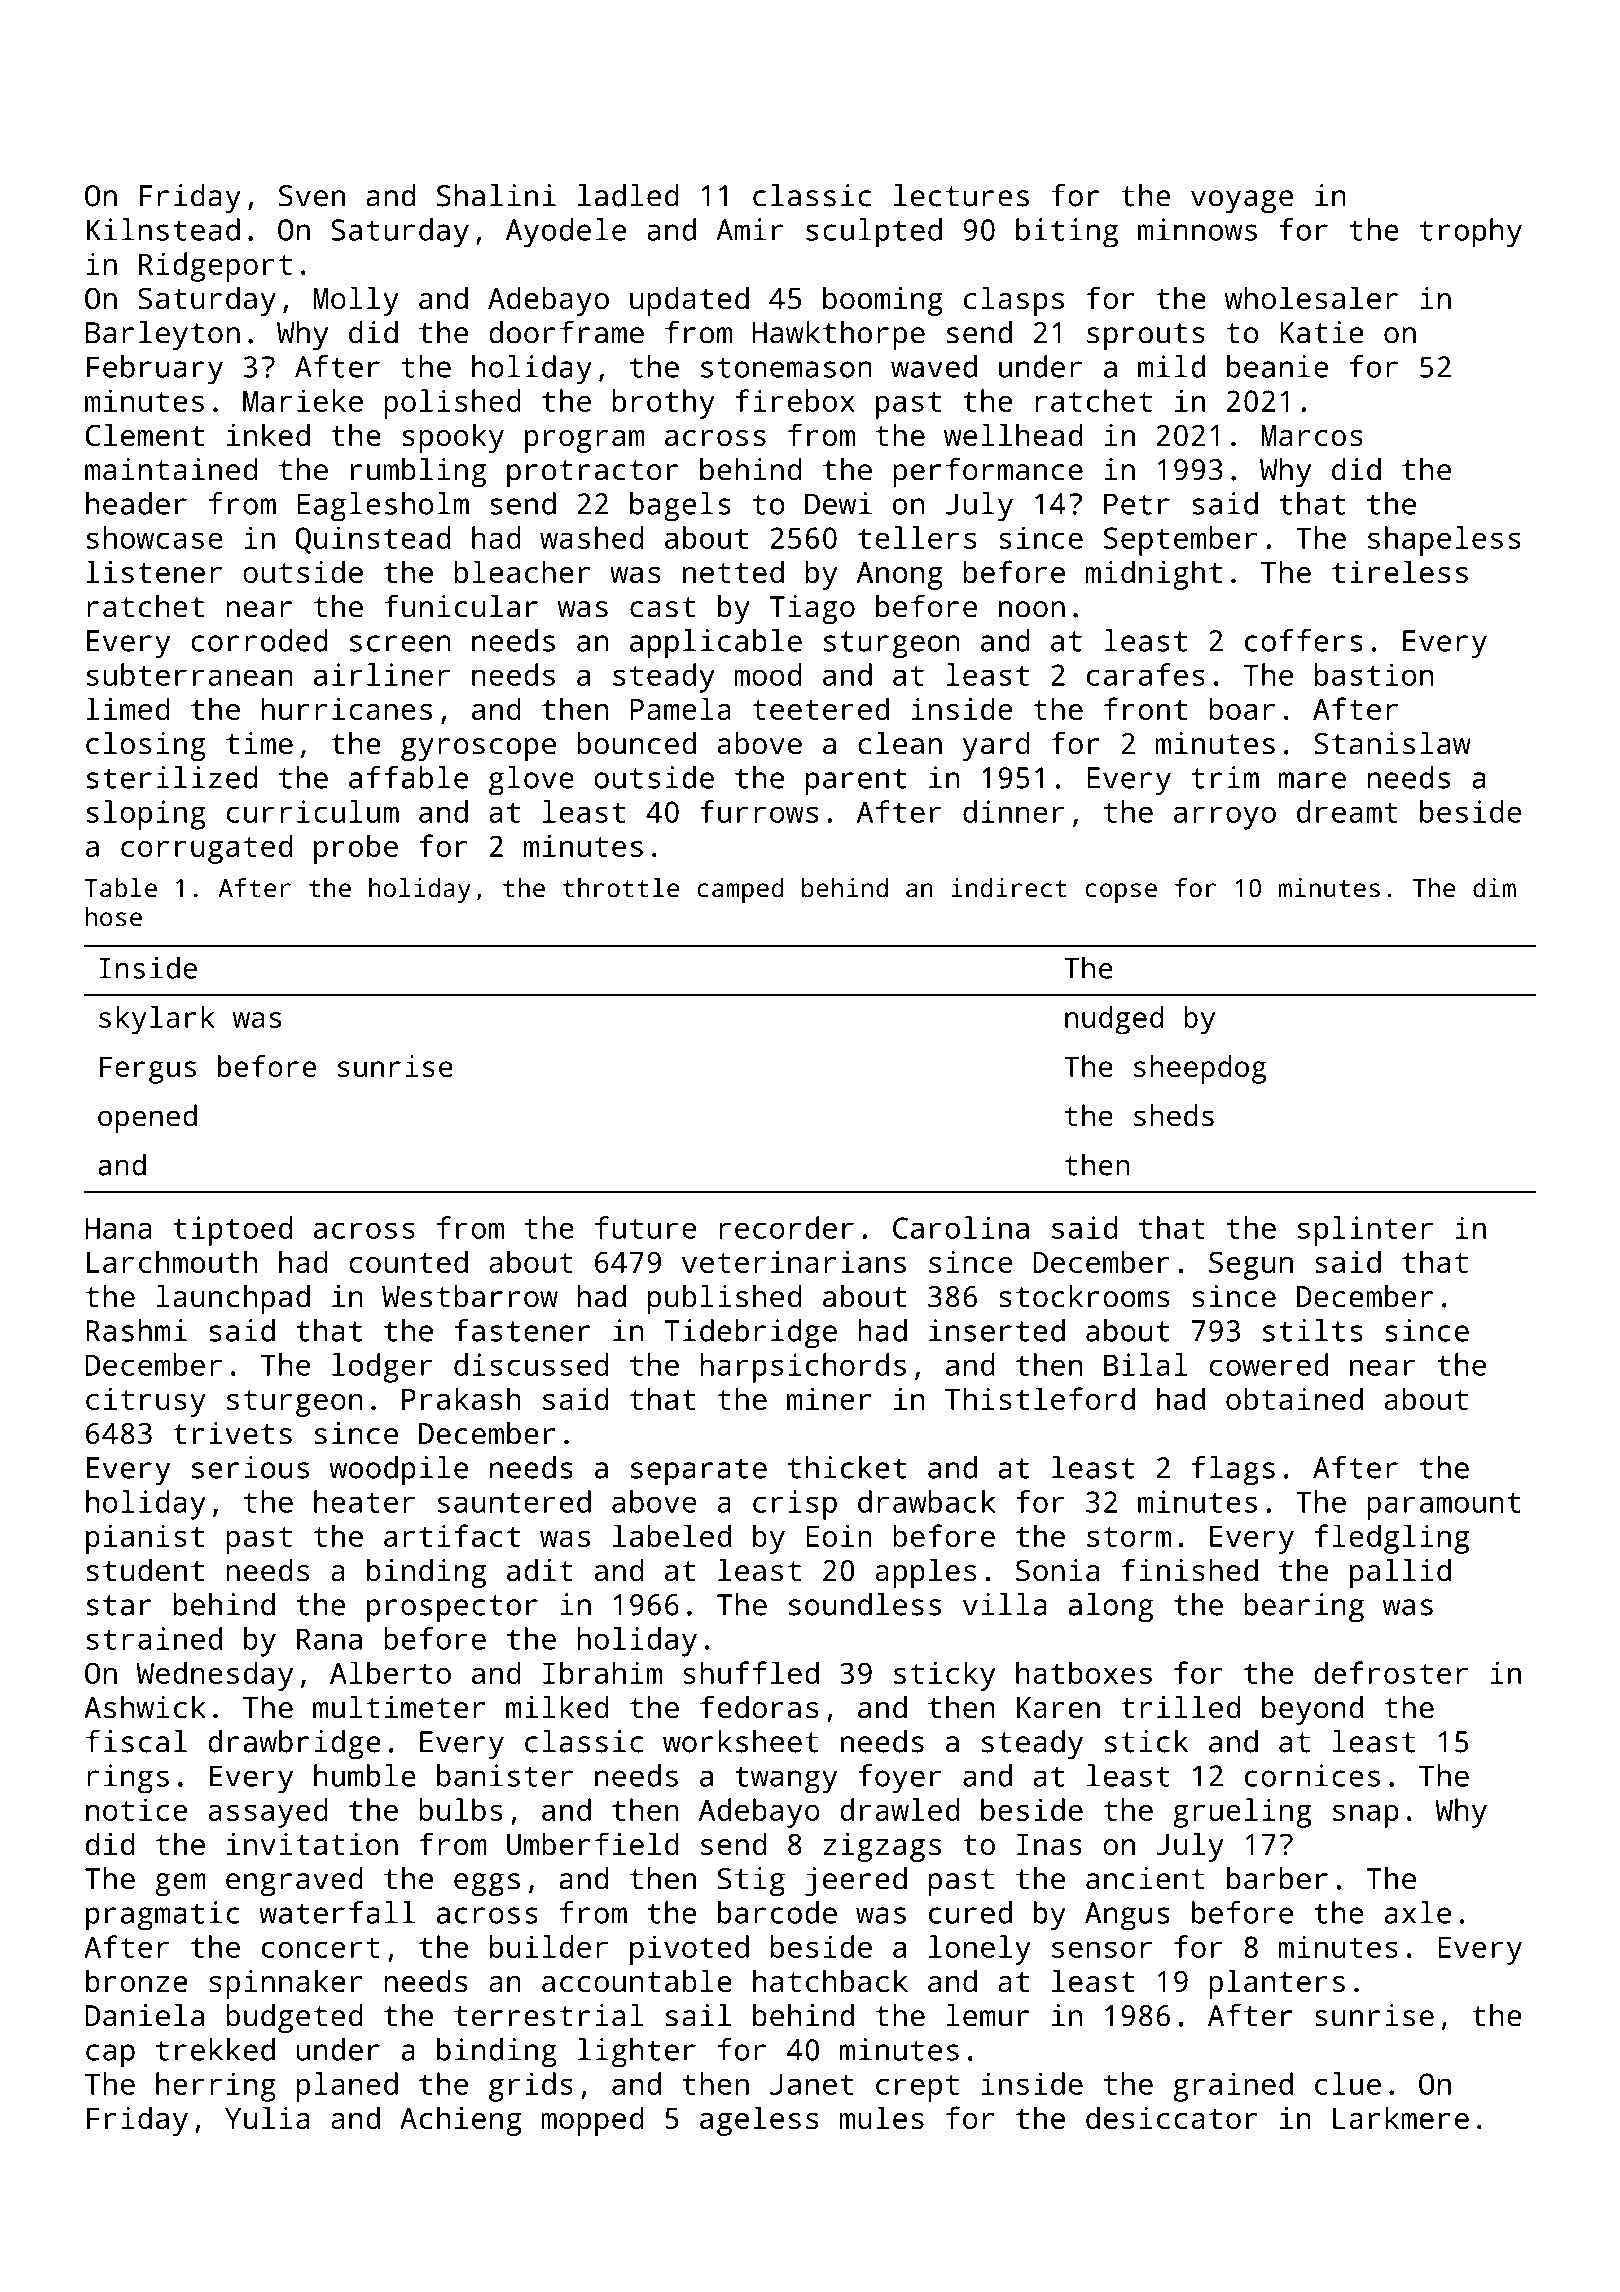  Describe the element at coordinates (646, 1227) in the screenshot. I see `future` at that location.
